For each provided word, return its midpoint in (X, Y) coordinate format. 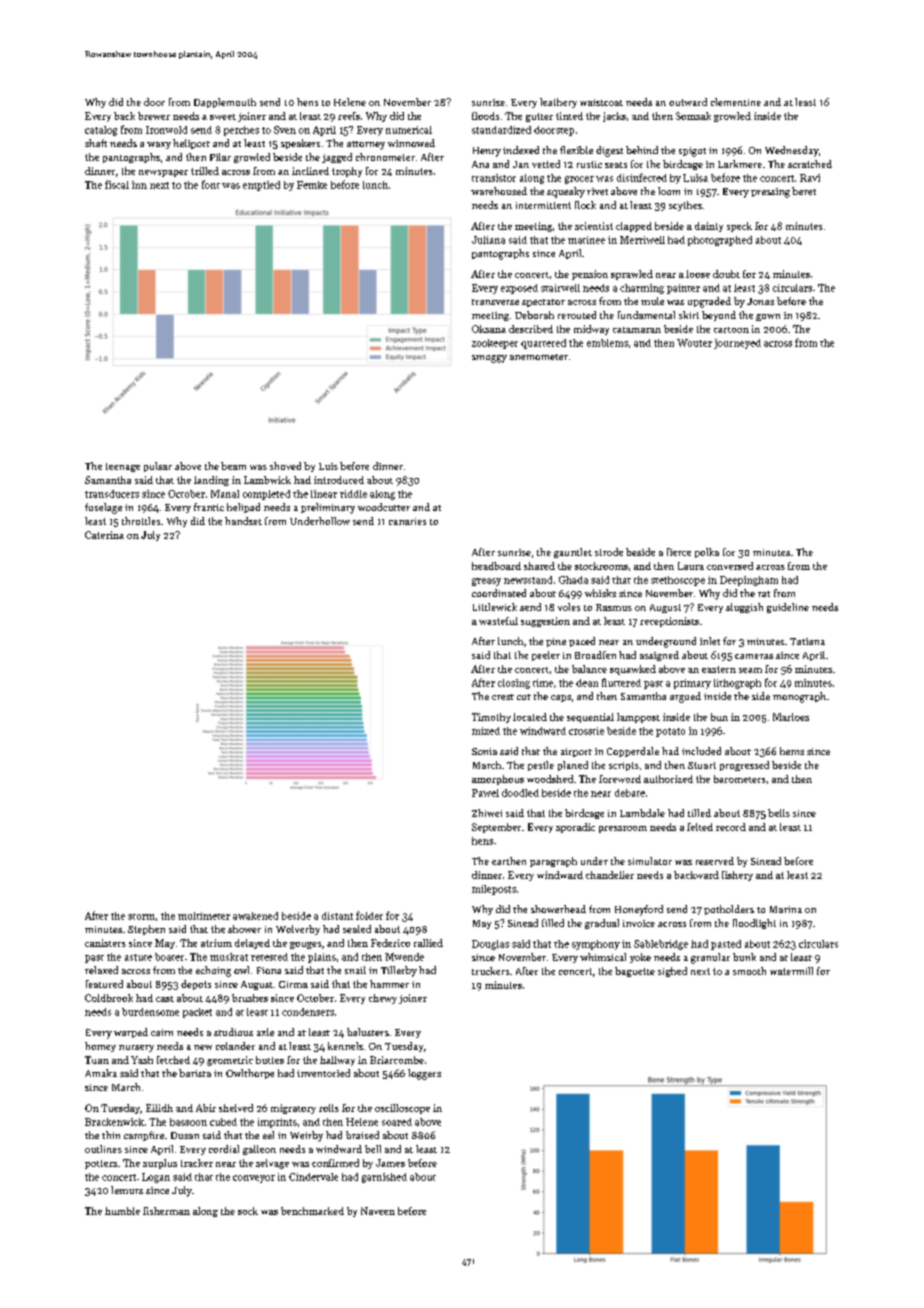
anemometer (539, 357)
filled (553, 923)
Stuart (702, 765)
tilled (699, 813)
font (211, 184)
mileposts (494, 890)
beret (804, 191)
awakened (255, 916)
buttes (270, 1060)
